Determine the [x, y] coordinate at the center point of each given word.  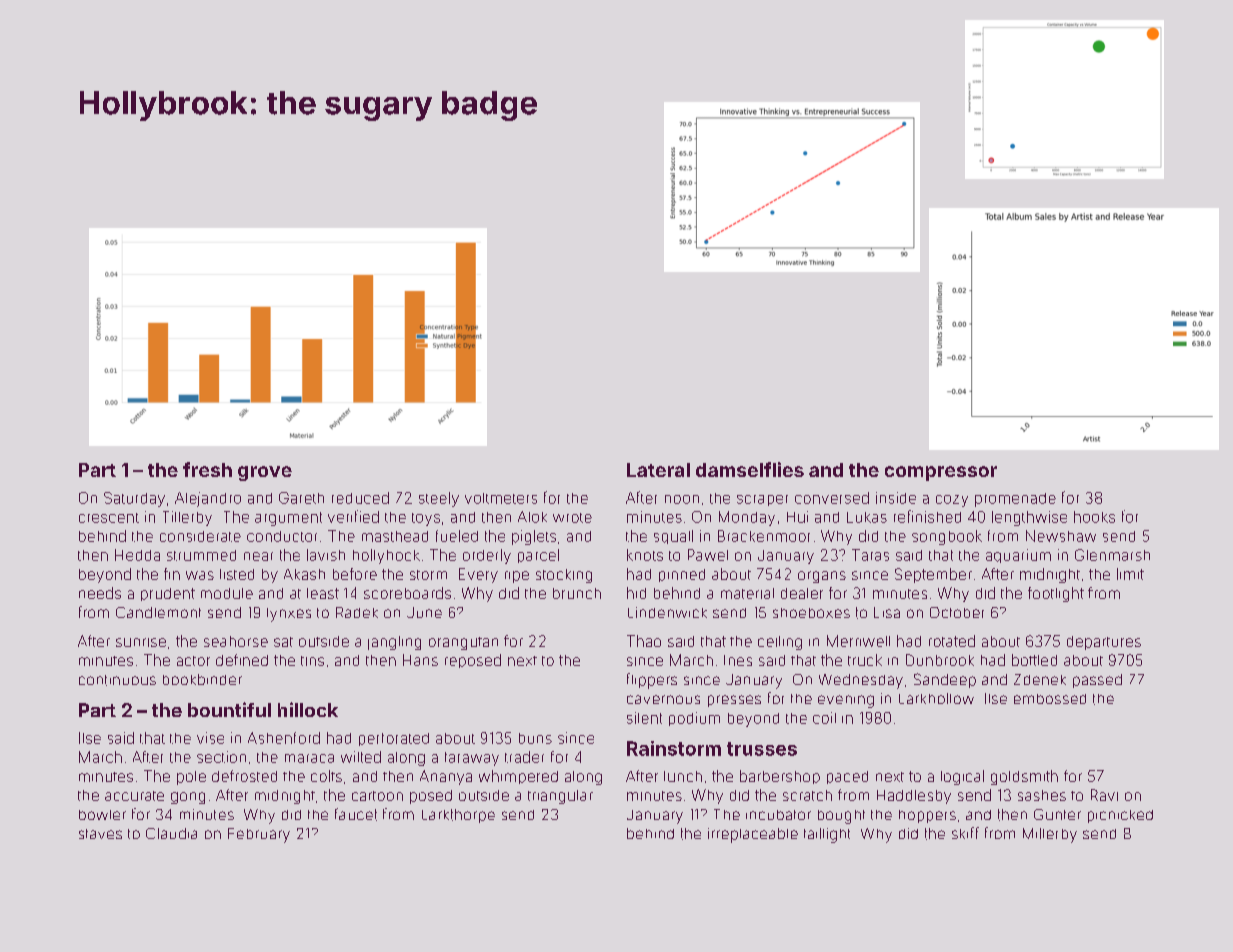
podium [694, 719]
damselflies [750, 469]
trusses [762, 749]
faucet [356, 814]
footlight [1056, 594]
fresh [207, 469]
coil [824, 718]
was [200, 575]
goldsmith [1024, 777]
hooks [1094, 517]
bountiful [229, 709]
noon [682, 499]
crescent [109, 518]
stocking [564, 576]
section [221, 757]
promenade [1015, 500]
